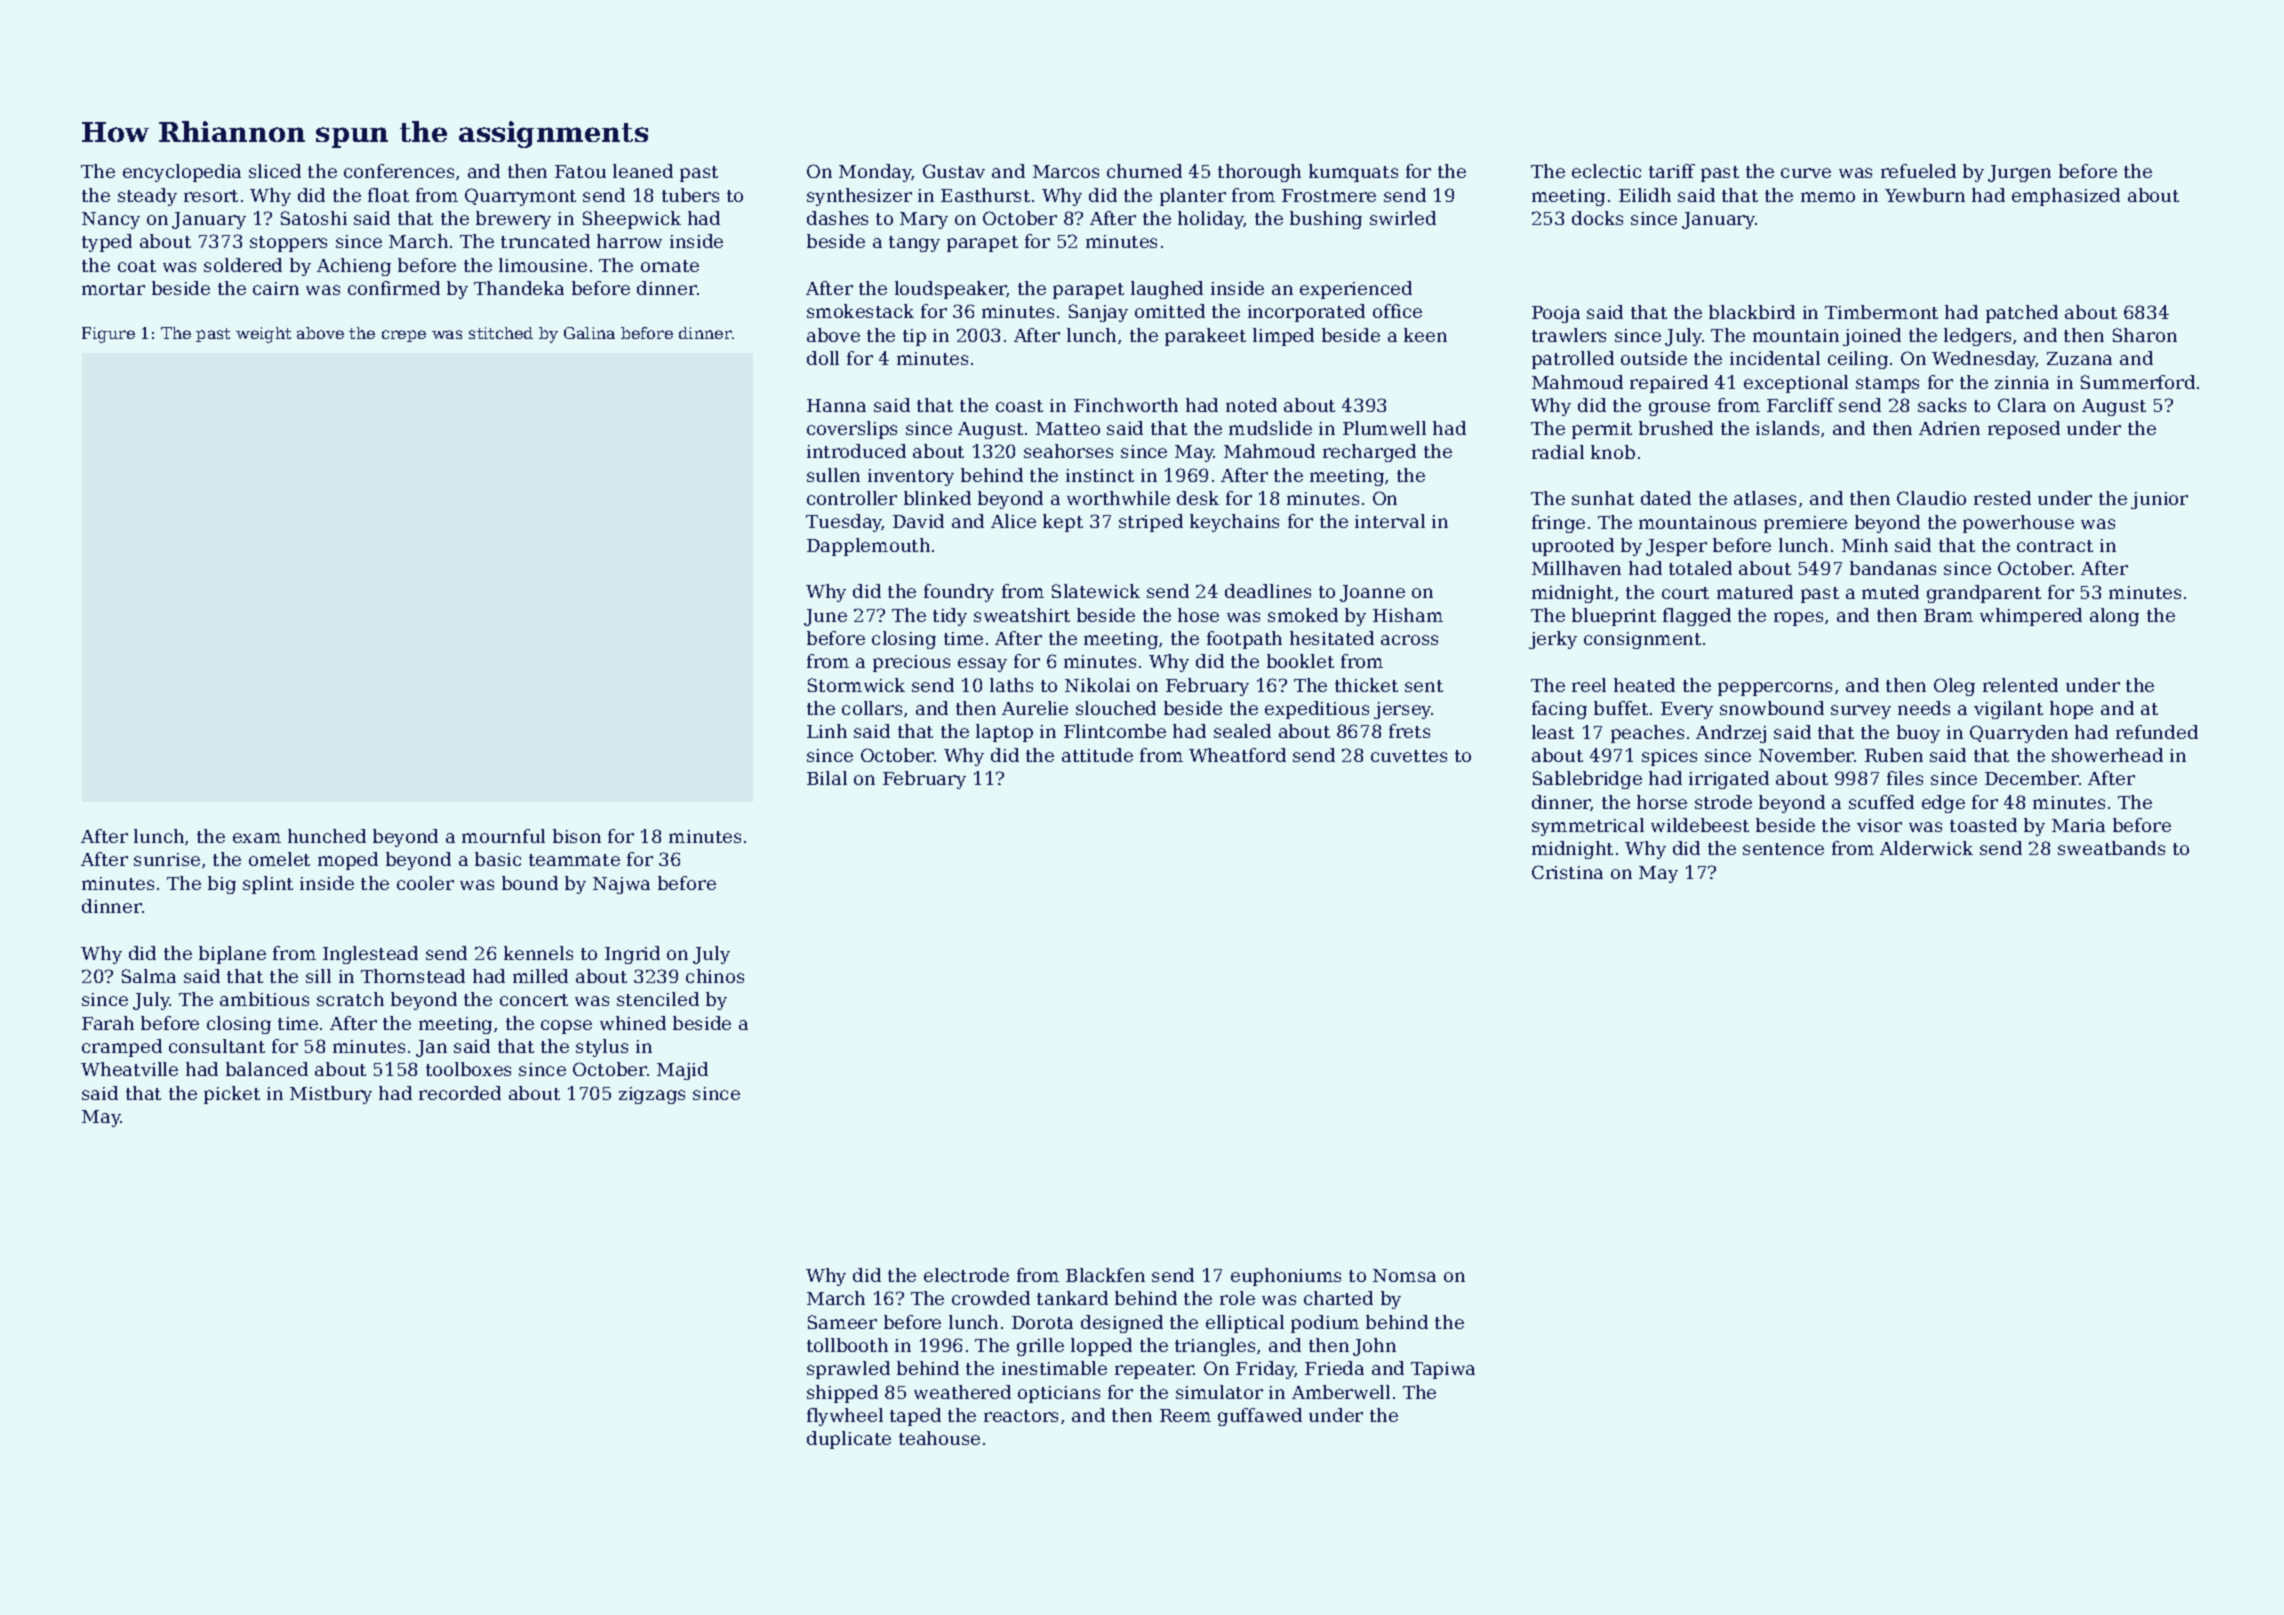  What do you see at coordinates (1100, 475) in the page?
I see `instinct` at bounding box center [1100, 475].
